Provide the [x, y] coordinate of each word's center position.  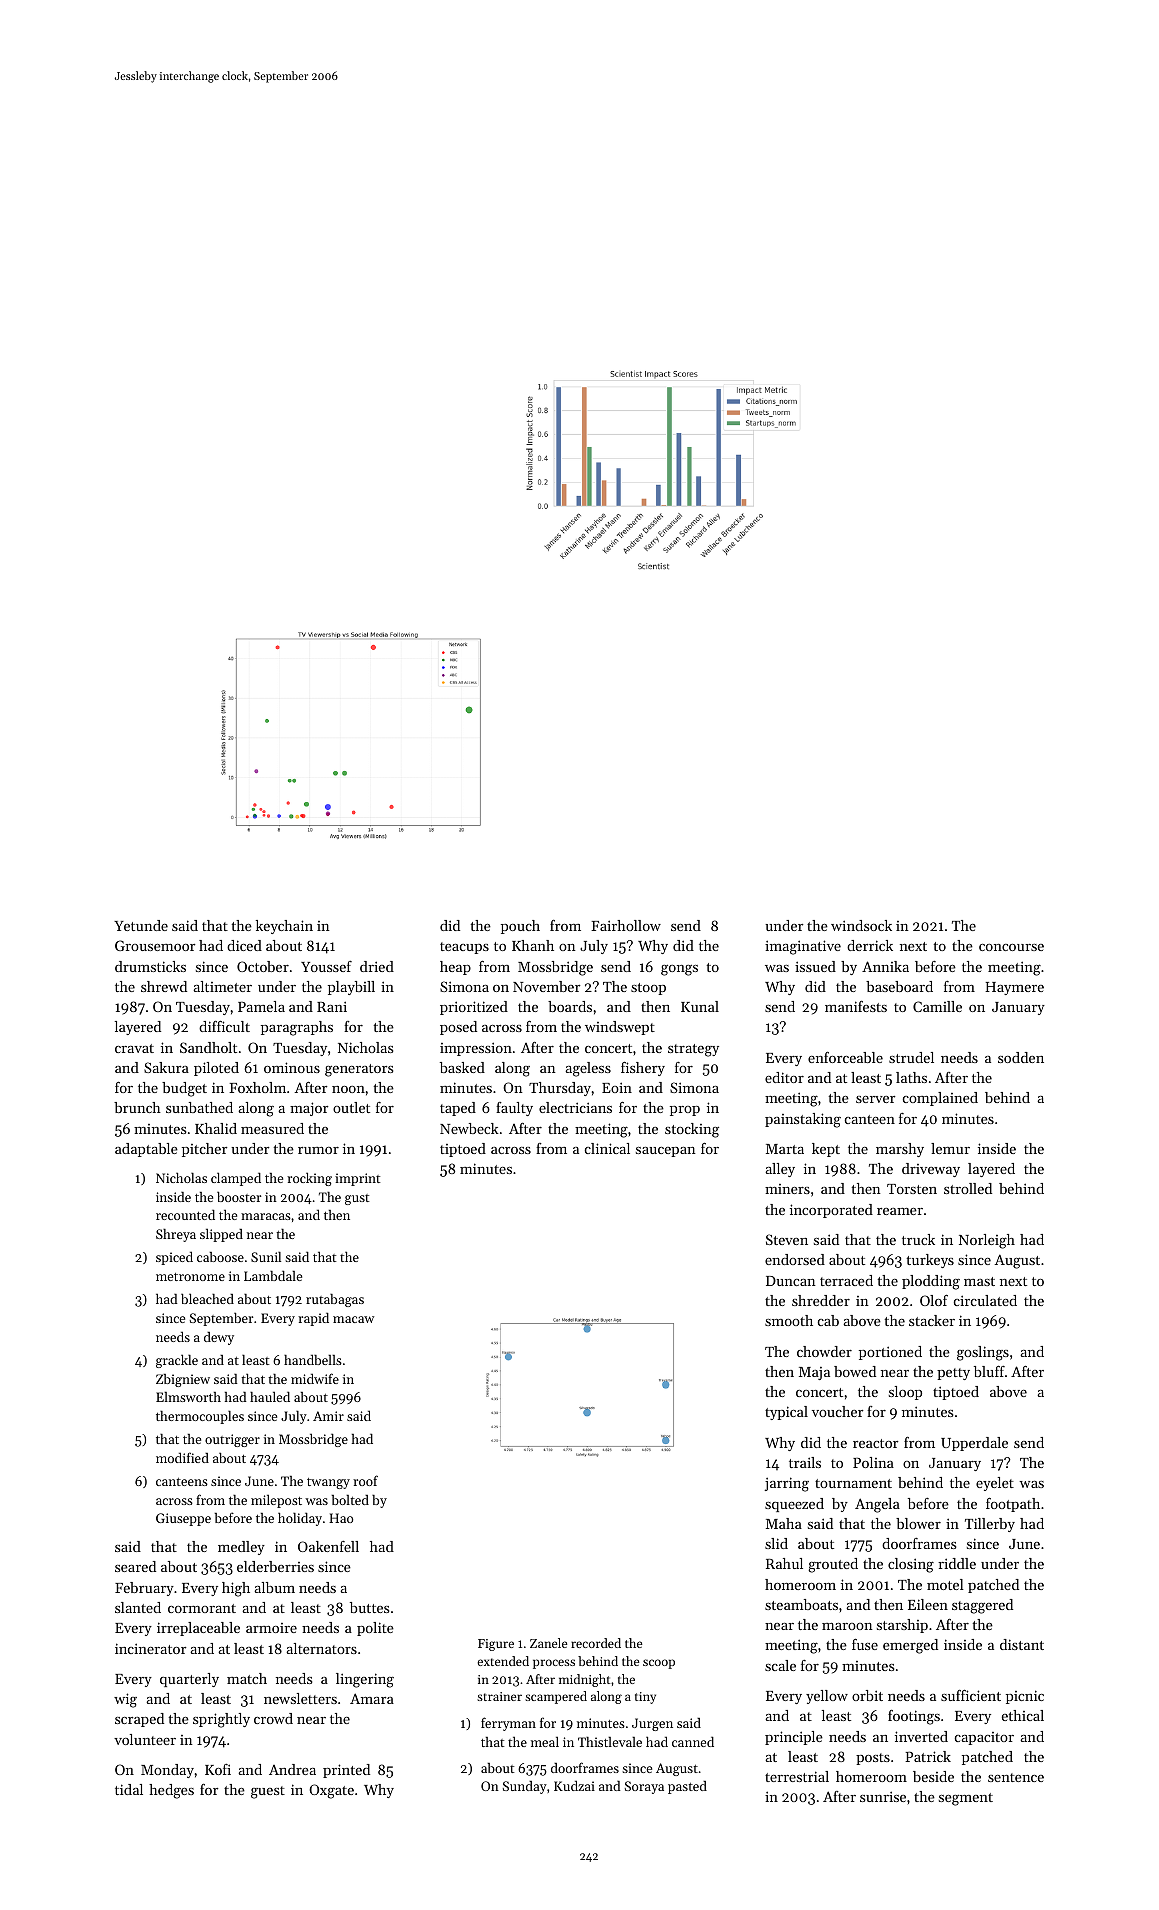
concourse [1011, 947]
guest [268, 1792]
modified [182, 1457]
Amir [328, 1416]
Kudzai [574, 1785]
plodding [931, 1282]
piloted [216, 1069]
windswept [620, 1028]
